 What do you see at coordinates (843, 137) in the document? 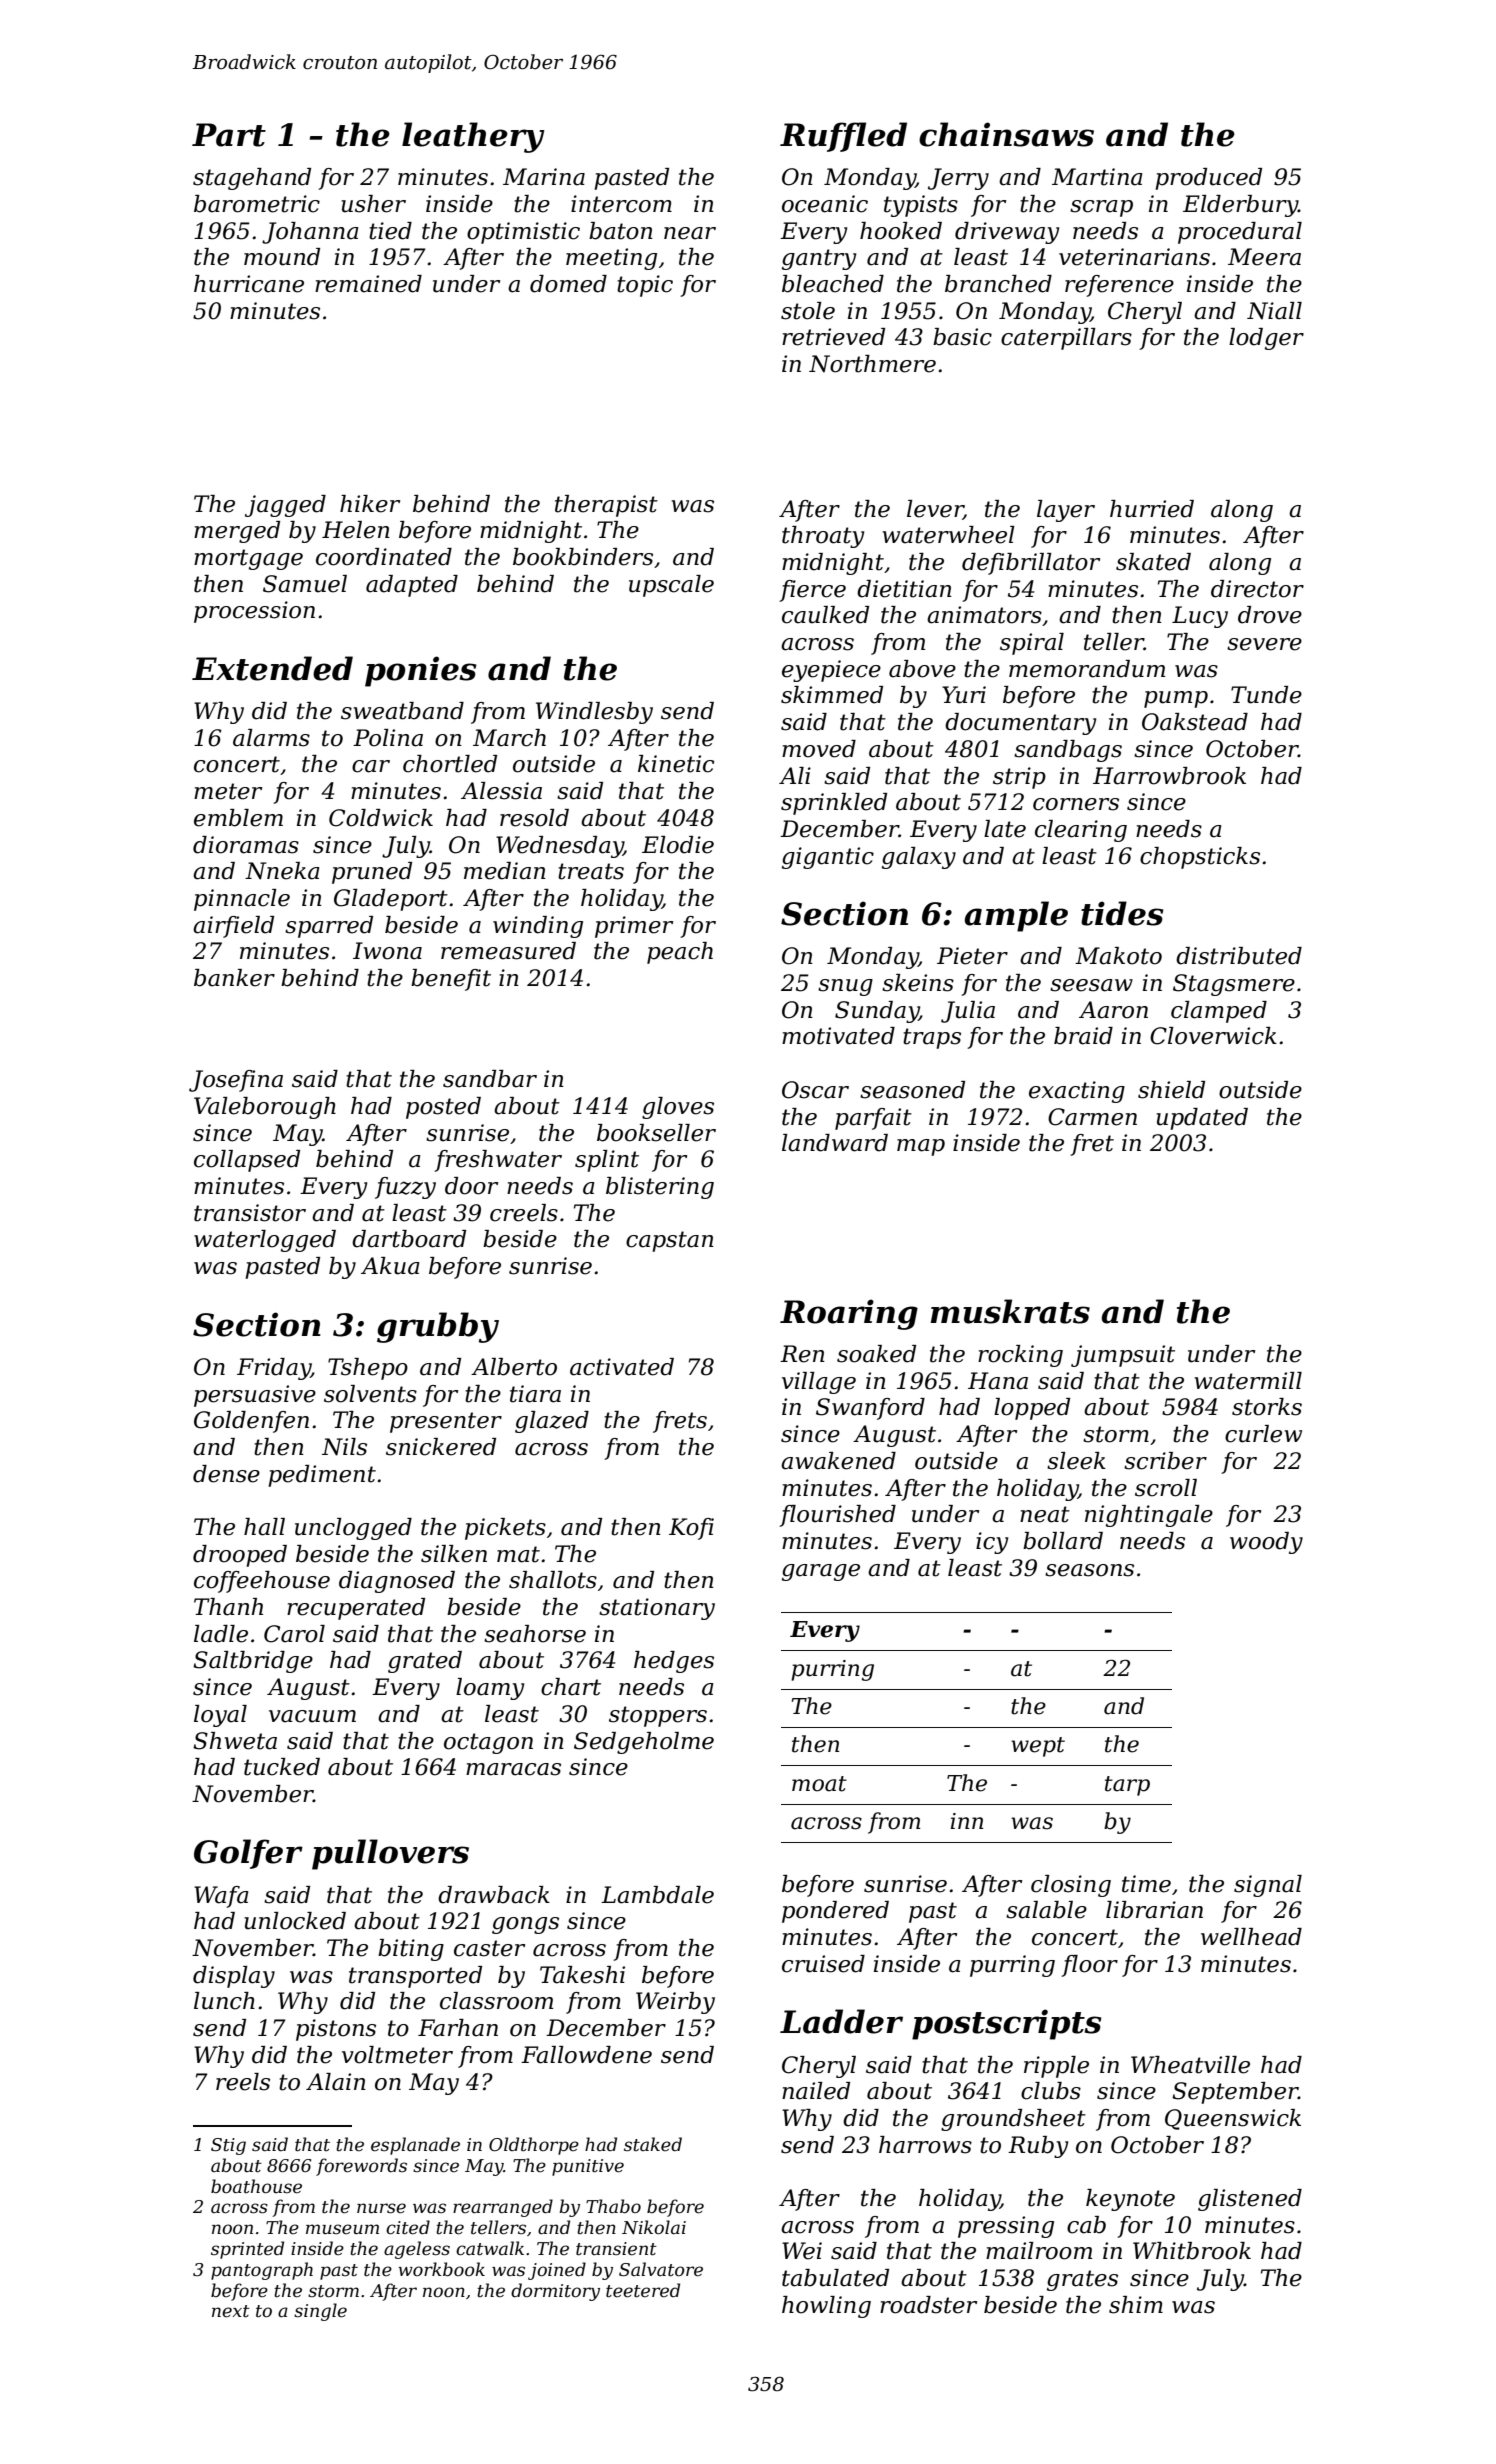
I see `Ruffled` at bounding box center [843, 137].
